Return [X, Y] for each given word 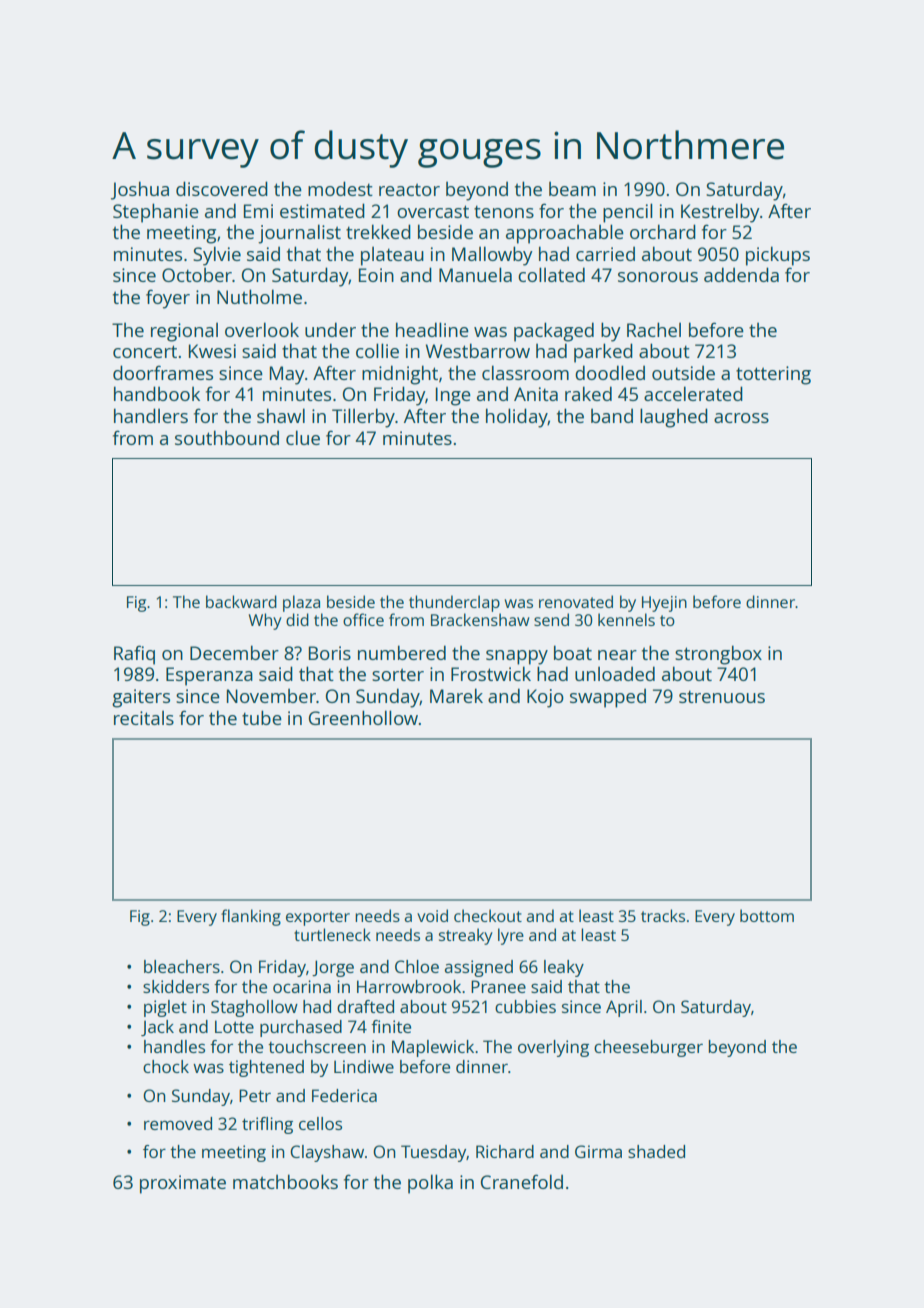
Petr [255, 1095]
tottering [773, 375]
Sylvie [217, 256]
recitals [144, 717]
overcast [433, 211]
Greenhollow [363, 717]
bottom [767, 915]
